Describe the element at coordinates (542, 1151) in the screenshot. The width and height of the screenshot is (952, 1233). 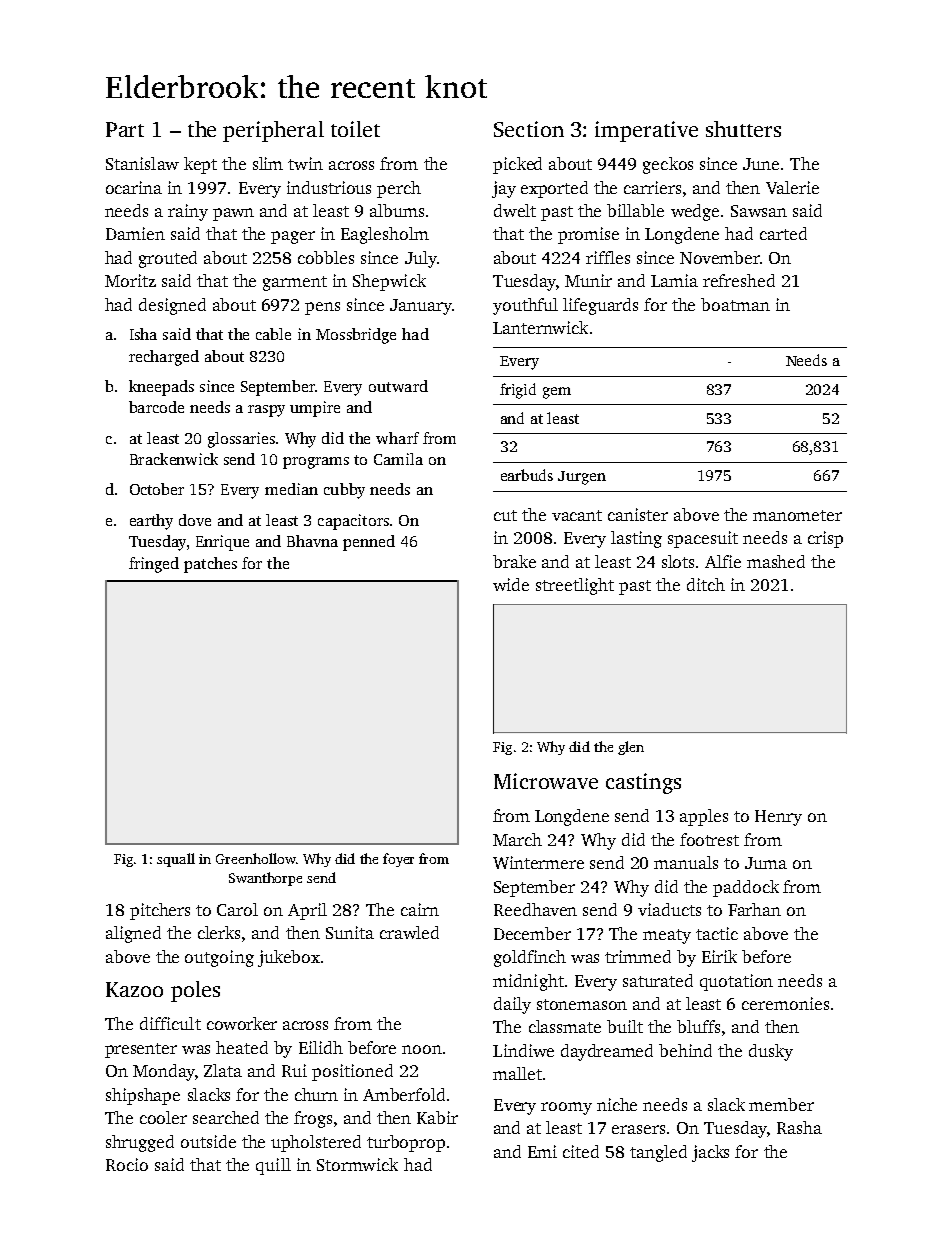
I see `Emi` at that location.
